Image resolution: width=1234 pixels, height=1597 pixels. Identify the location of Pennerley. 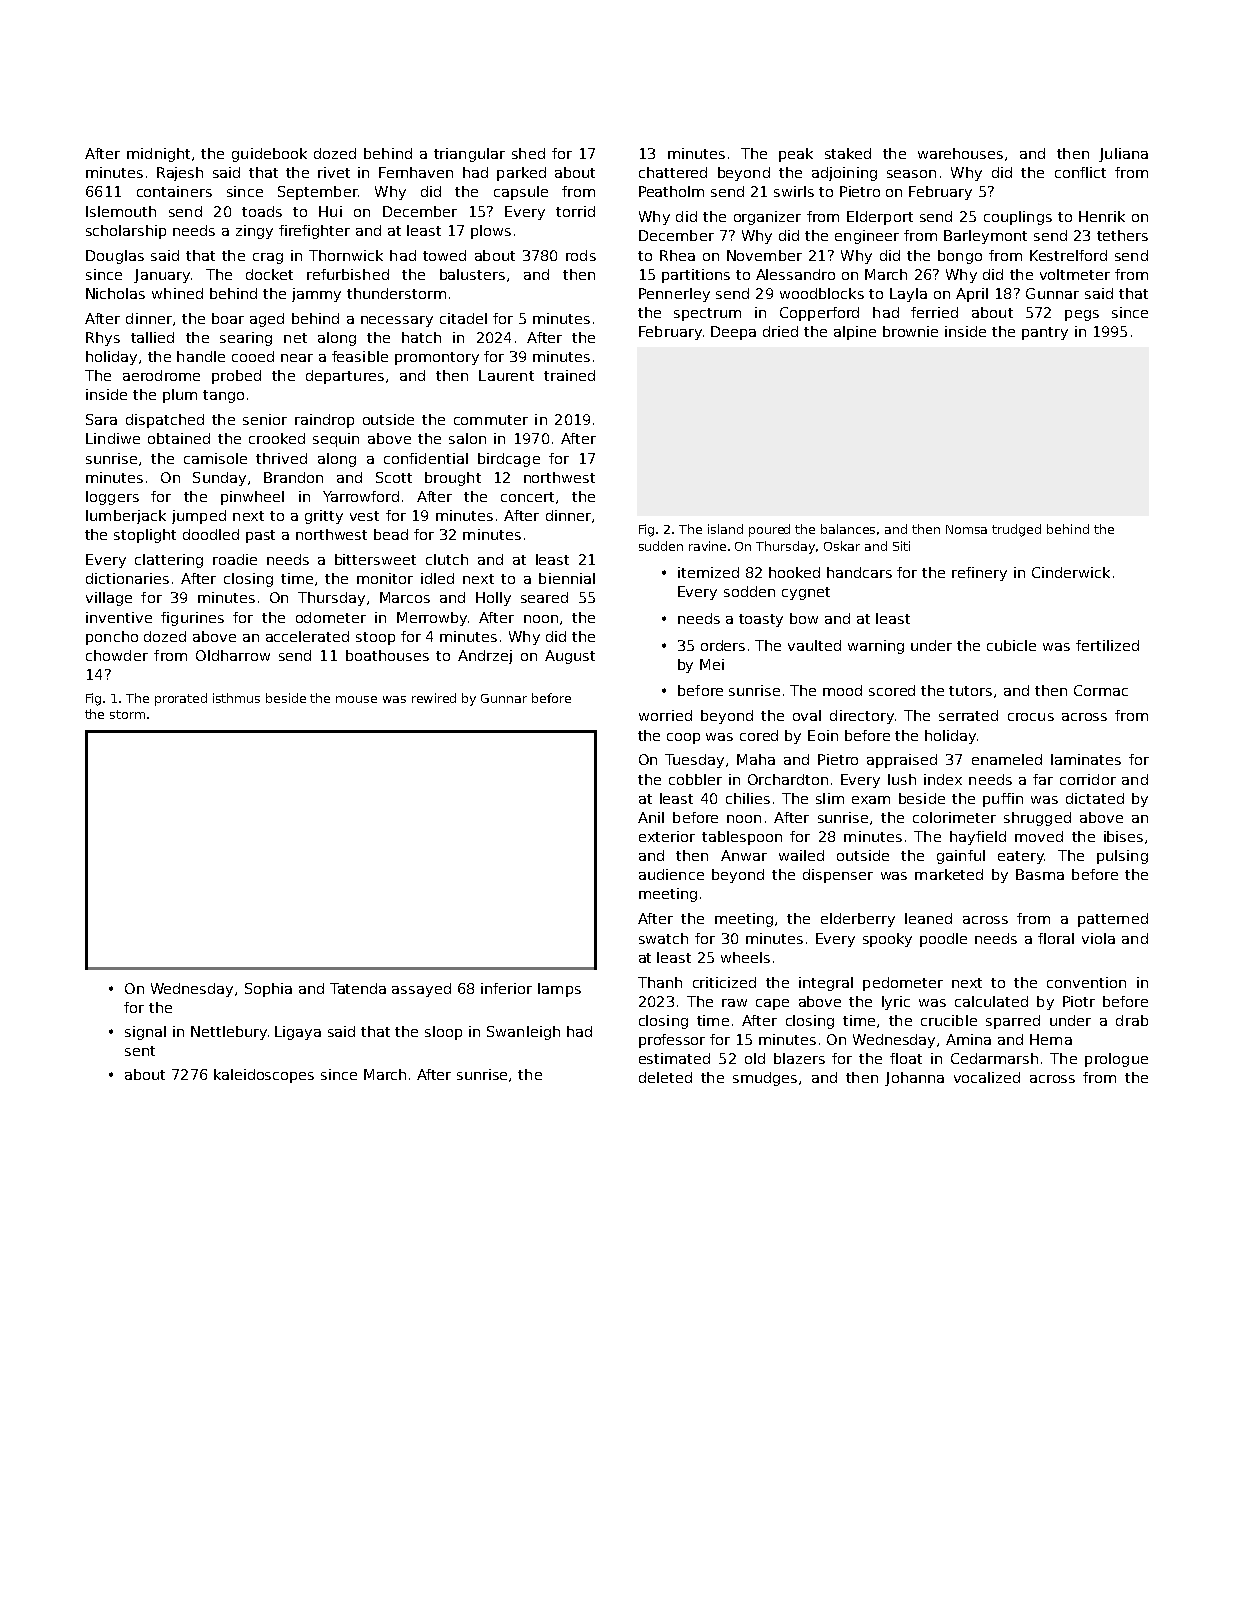
(674, 295).
